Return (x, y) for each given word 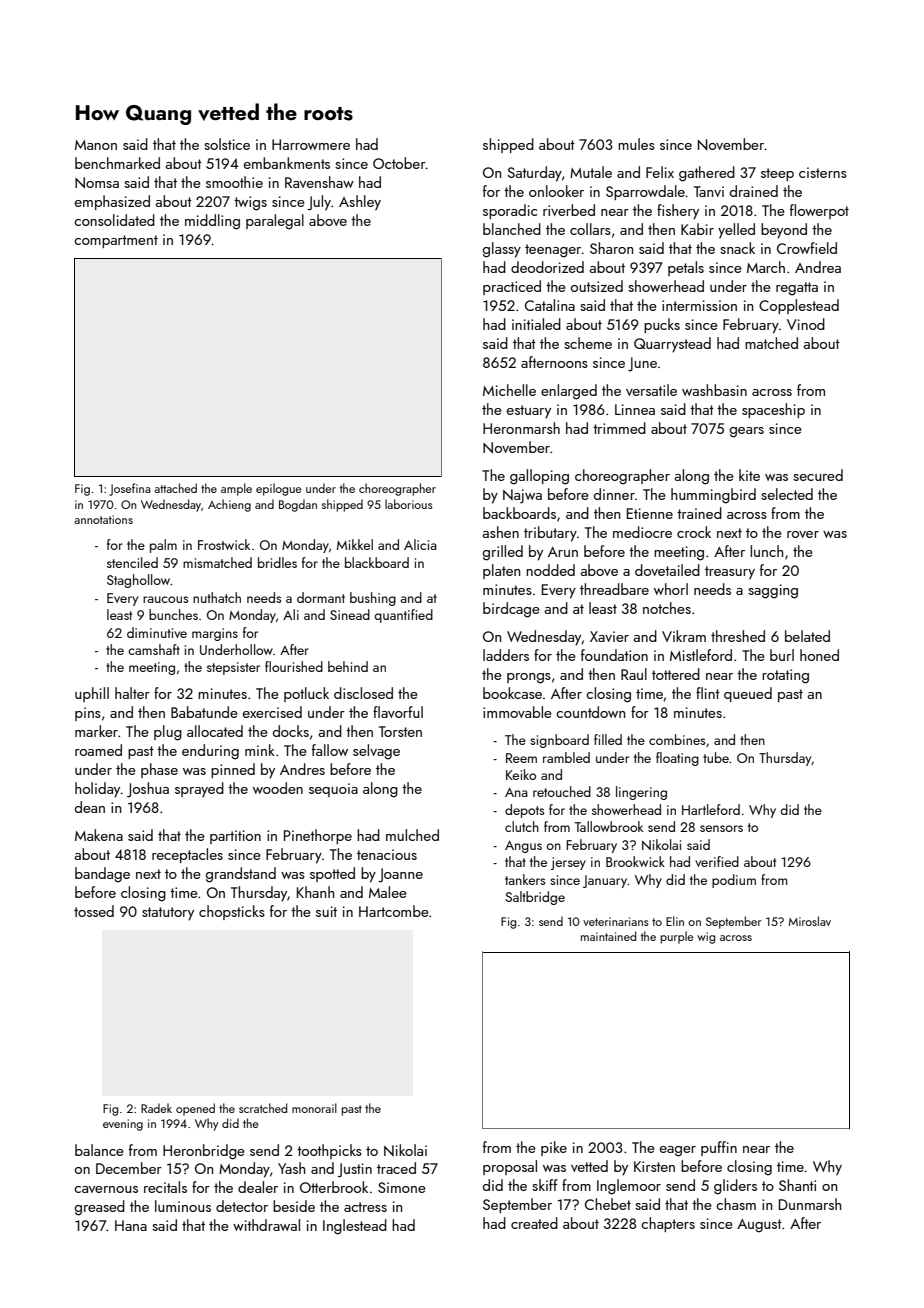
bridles (277, 562)
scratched (263, 1108)
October (399, 163)
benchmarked (117, 163)
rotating (785, 676)
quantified (403, 616)
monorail (314, 1108)
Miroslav (810, 921)
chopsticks (232, 912)
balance (99, 1150)
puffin (719, 1148)
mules (636, 144)
